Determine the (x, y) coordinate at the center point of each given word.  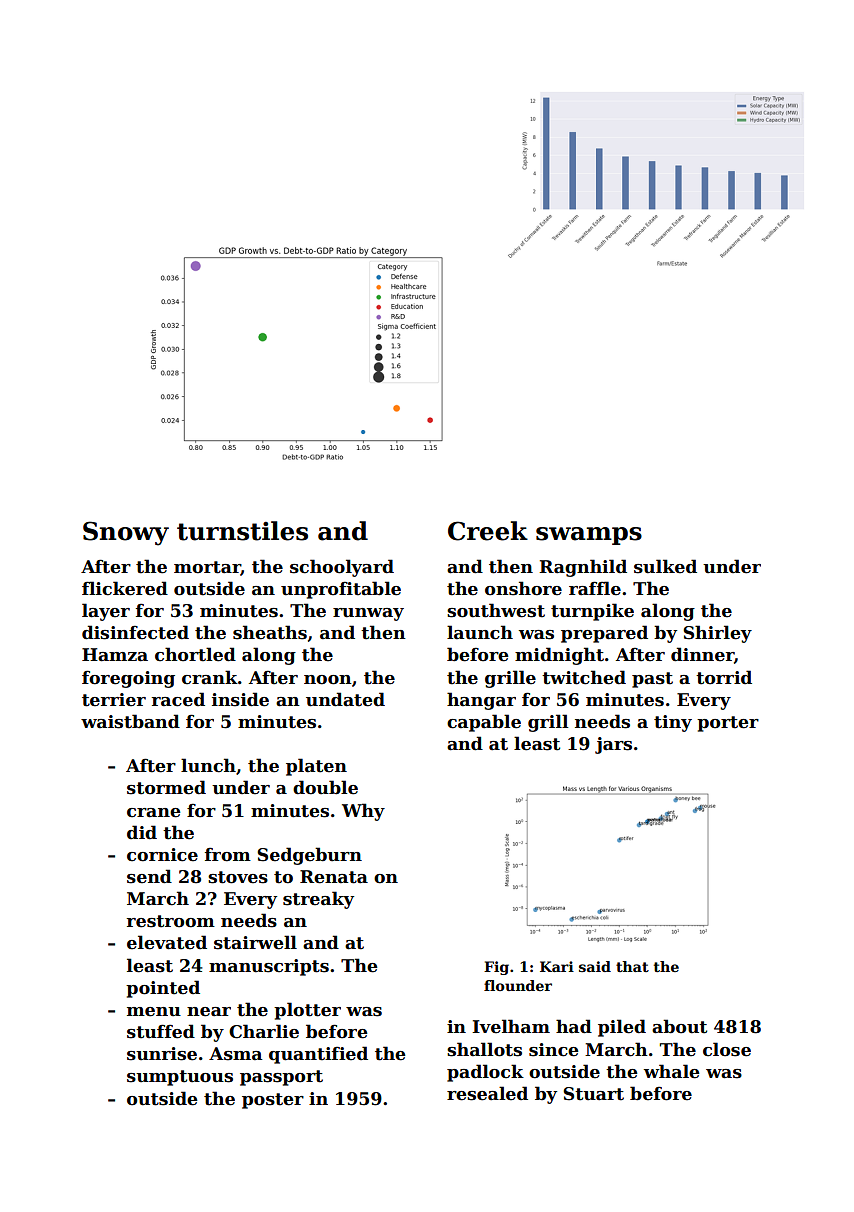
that (632, 966)
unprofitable (341, 590)
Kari (557, 966)
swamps (589, 536)
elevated (167, 942)
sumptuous (180, 1078)
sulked (665, 566)
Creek (488, 531)
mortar (207, 568)
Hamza (115, 655)
